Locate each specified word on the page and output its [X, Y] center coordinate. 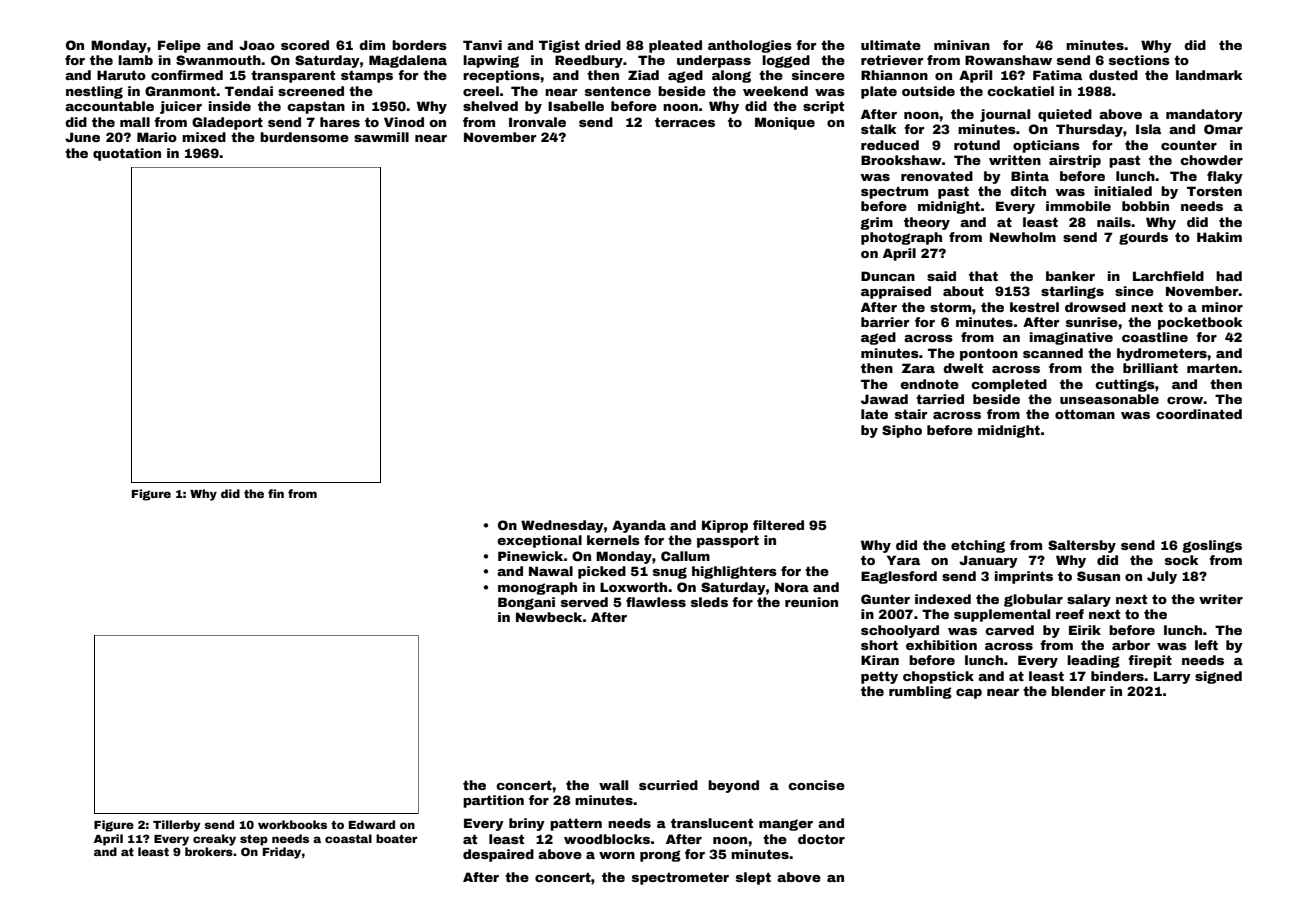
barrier [885, 322]
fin [276, 493]
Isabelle [576, 106]
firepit [1150, 661]
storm [950, 307]
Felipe [179, 46]
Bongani [526, 603]
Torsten [1214, 191]
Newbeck [549, 617]
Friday [282, 853]
